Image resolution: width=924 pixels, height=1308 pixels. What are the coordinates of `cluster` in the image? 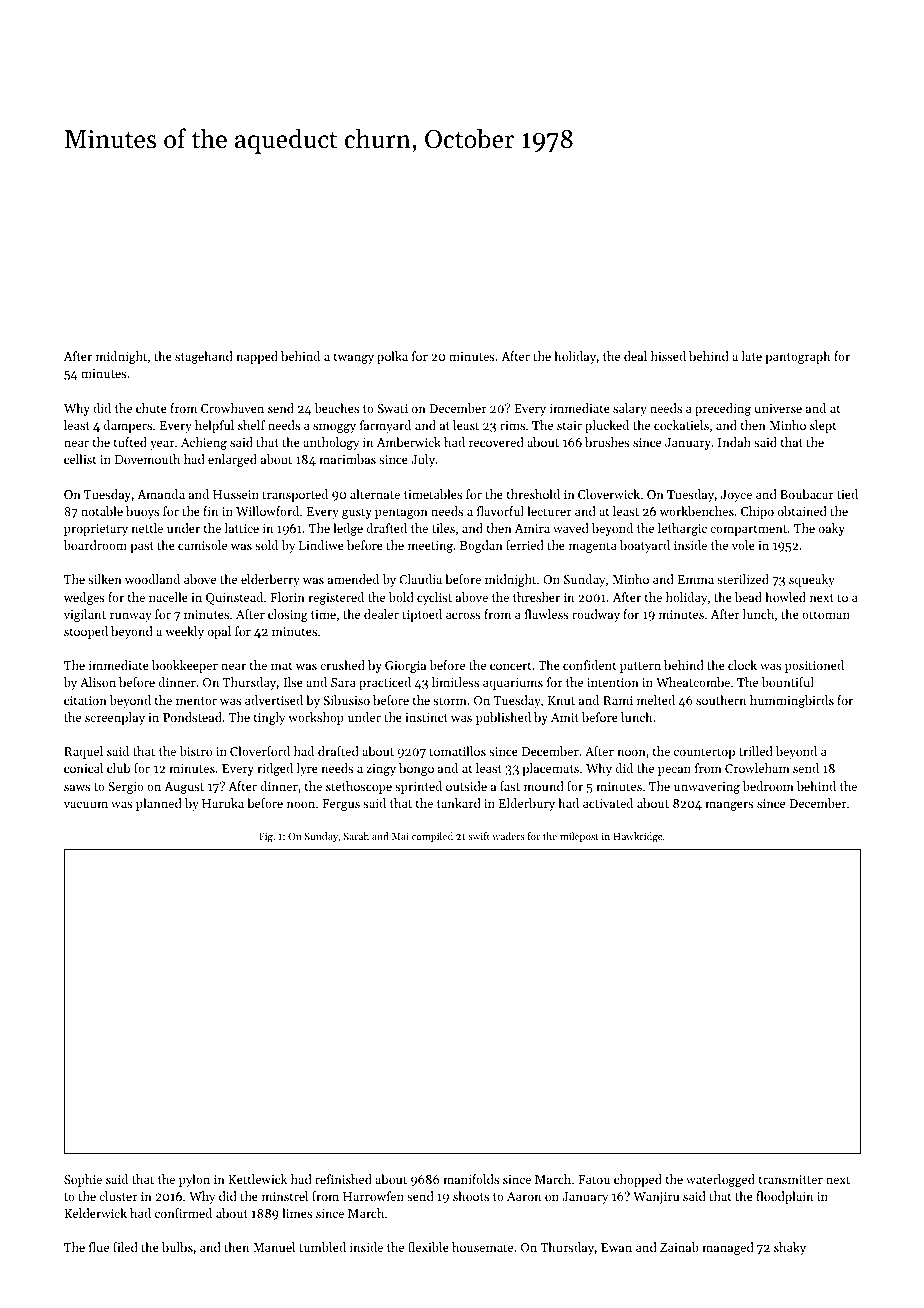 It's located at (118, 1196).
